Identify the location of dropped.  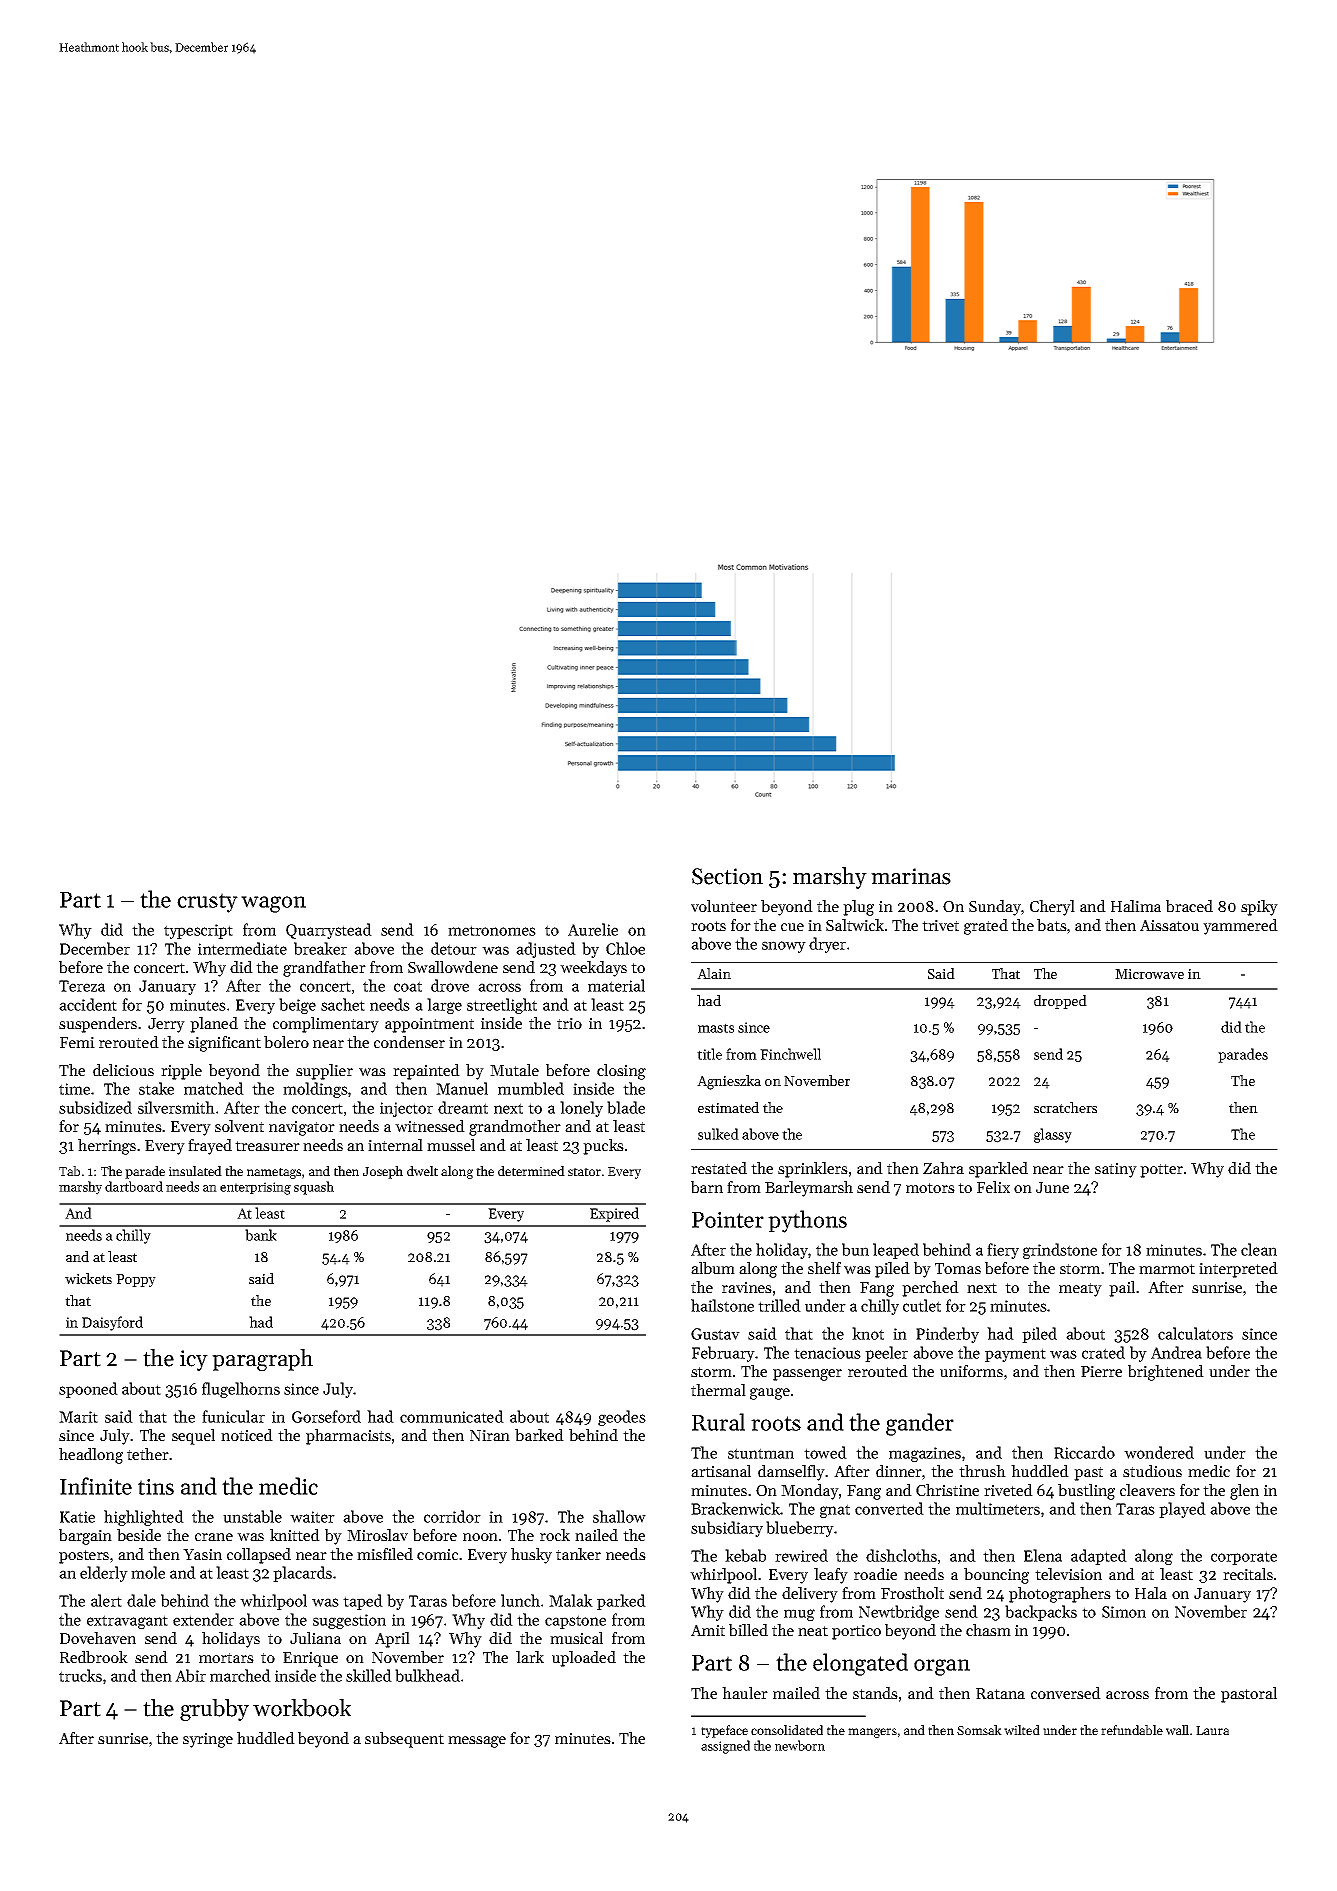
(1060, 1002).
